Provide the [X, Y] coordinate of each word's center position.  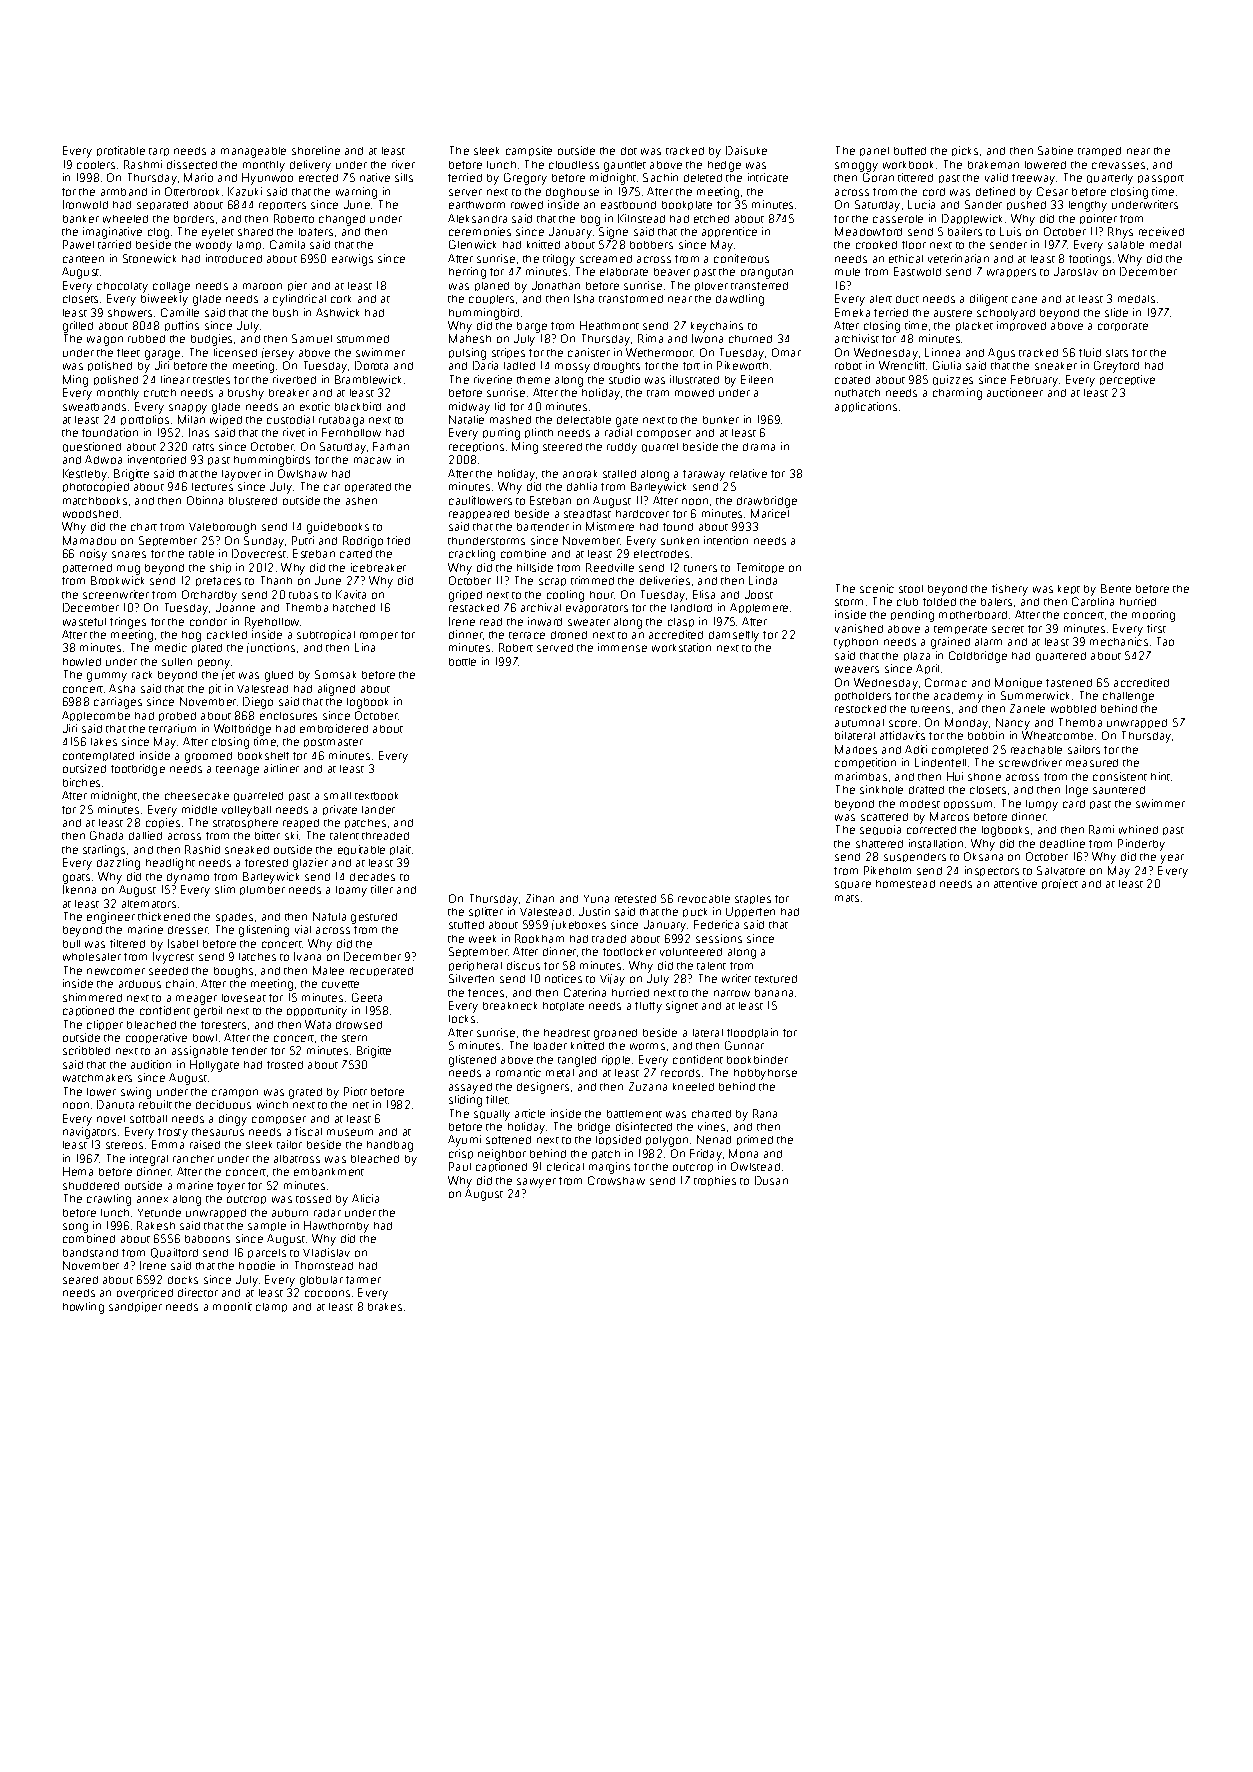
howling [83, 1308]
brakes [385, 1307]
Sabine [1055, 150]
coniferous [741, 258]
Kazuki [245, 191]
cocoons [327, 1293]
